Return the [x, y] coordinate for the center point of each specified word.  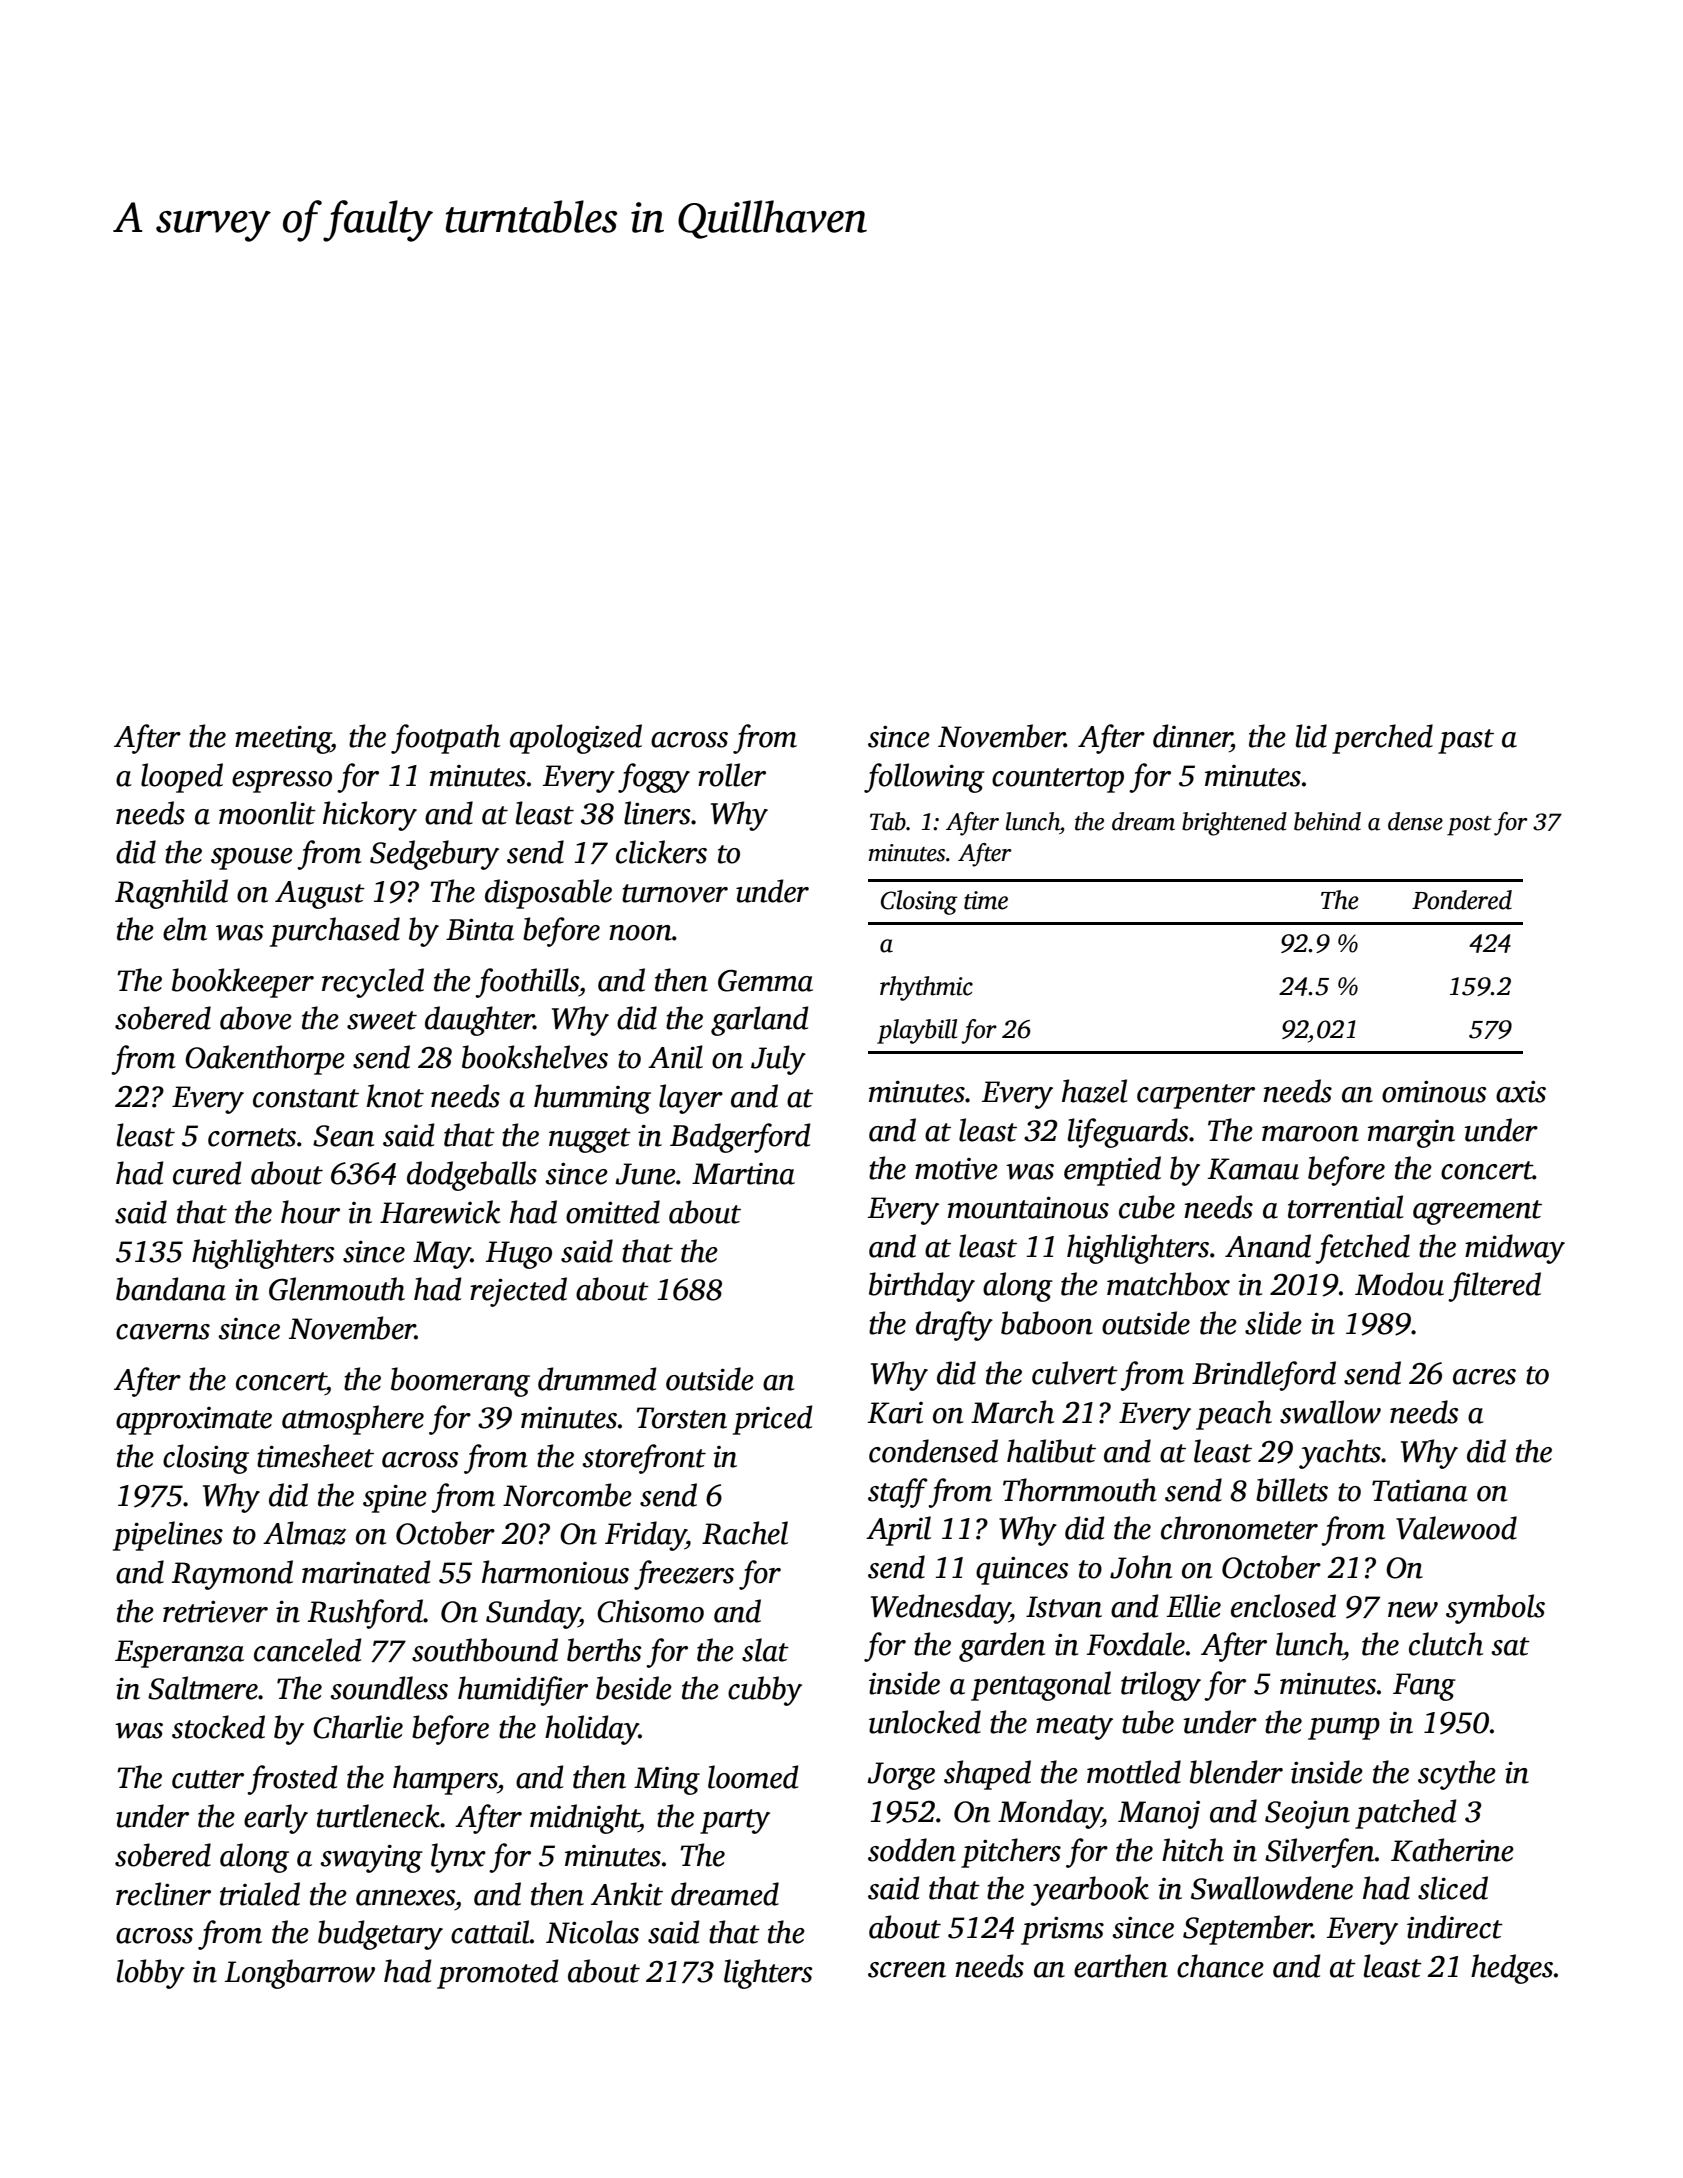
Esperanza [179, 1654]
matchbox [1168, 1284]
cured [207, 1173]
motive [956, 1169]
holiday [592, 1730]
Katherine [1452, 1850]
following [924, 778]
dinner [1192, 736]
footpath [445, 739]
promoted [498, 1974]
